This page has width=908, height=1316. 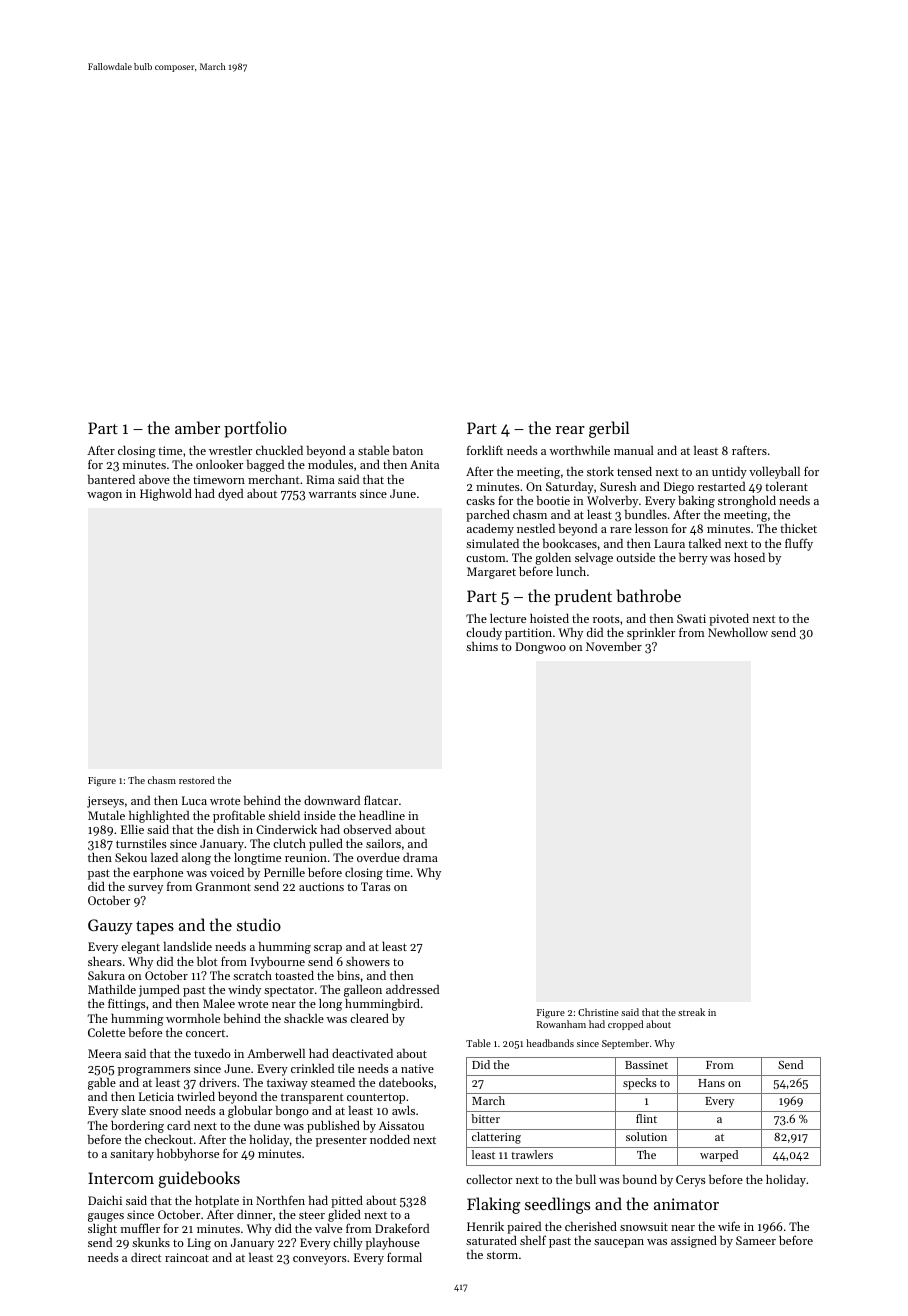 What do you see at coordinates (485, 450) in the page?
I see `forklift` at bounding box center [485, 450].
